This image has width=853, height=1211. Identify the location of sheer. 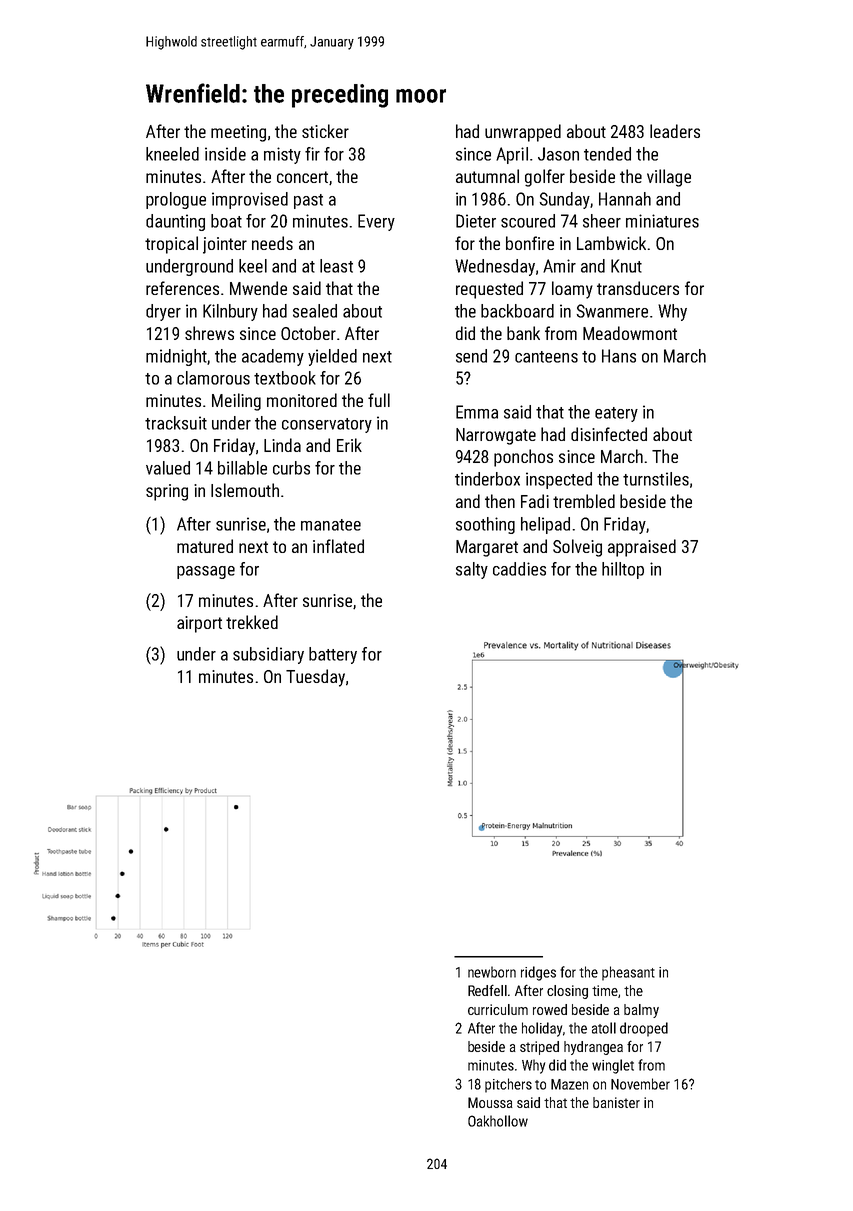
(602, 221).
